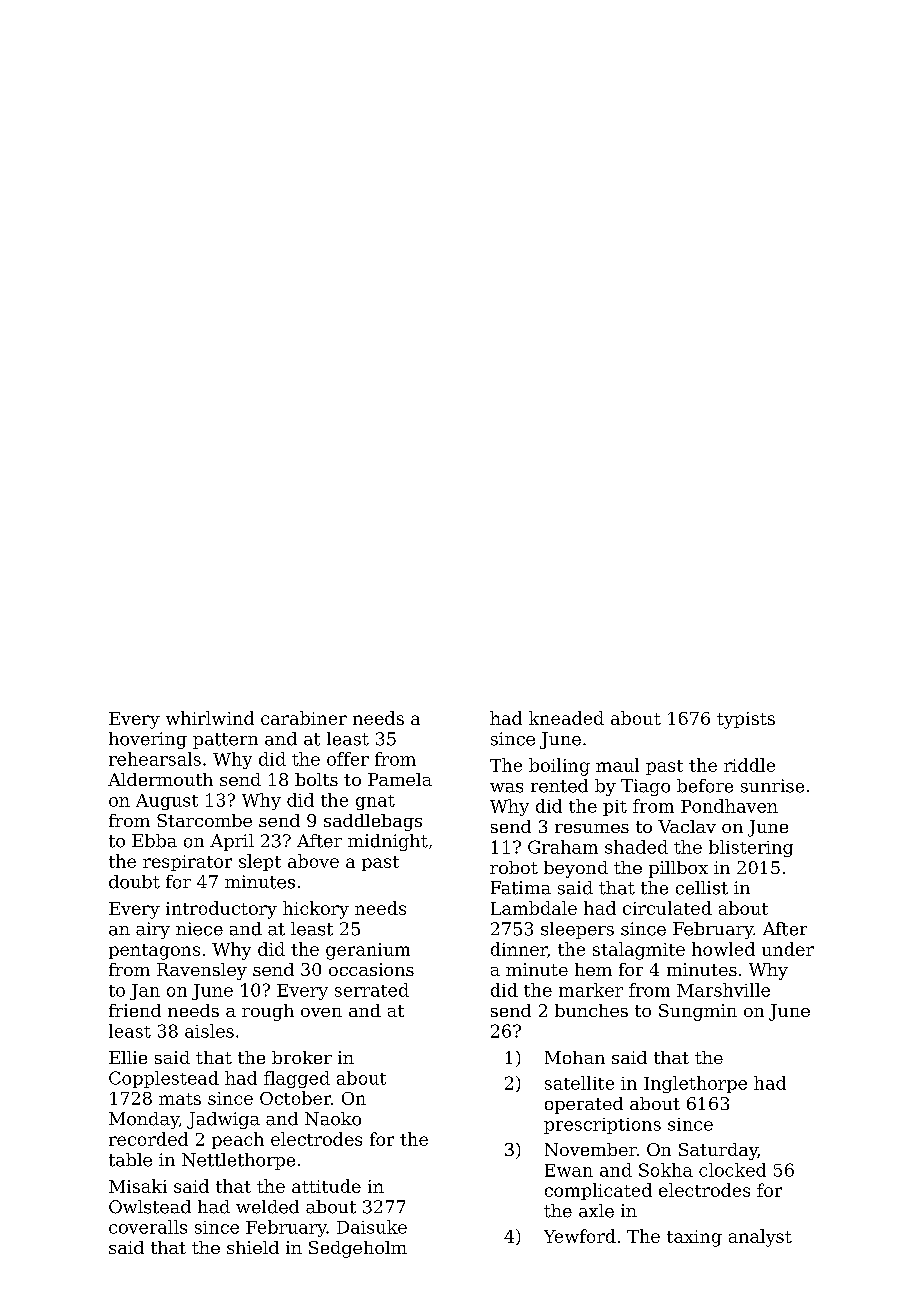 This image has width=924, height=1311. I want to click on doubt, so click(134, 882).
